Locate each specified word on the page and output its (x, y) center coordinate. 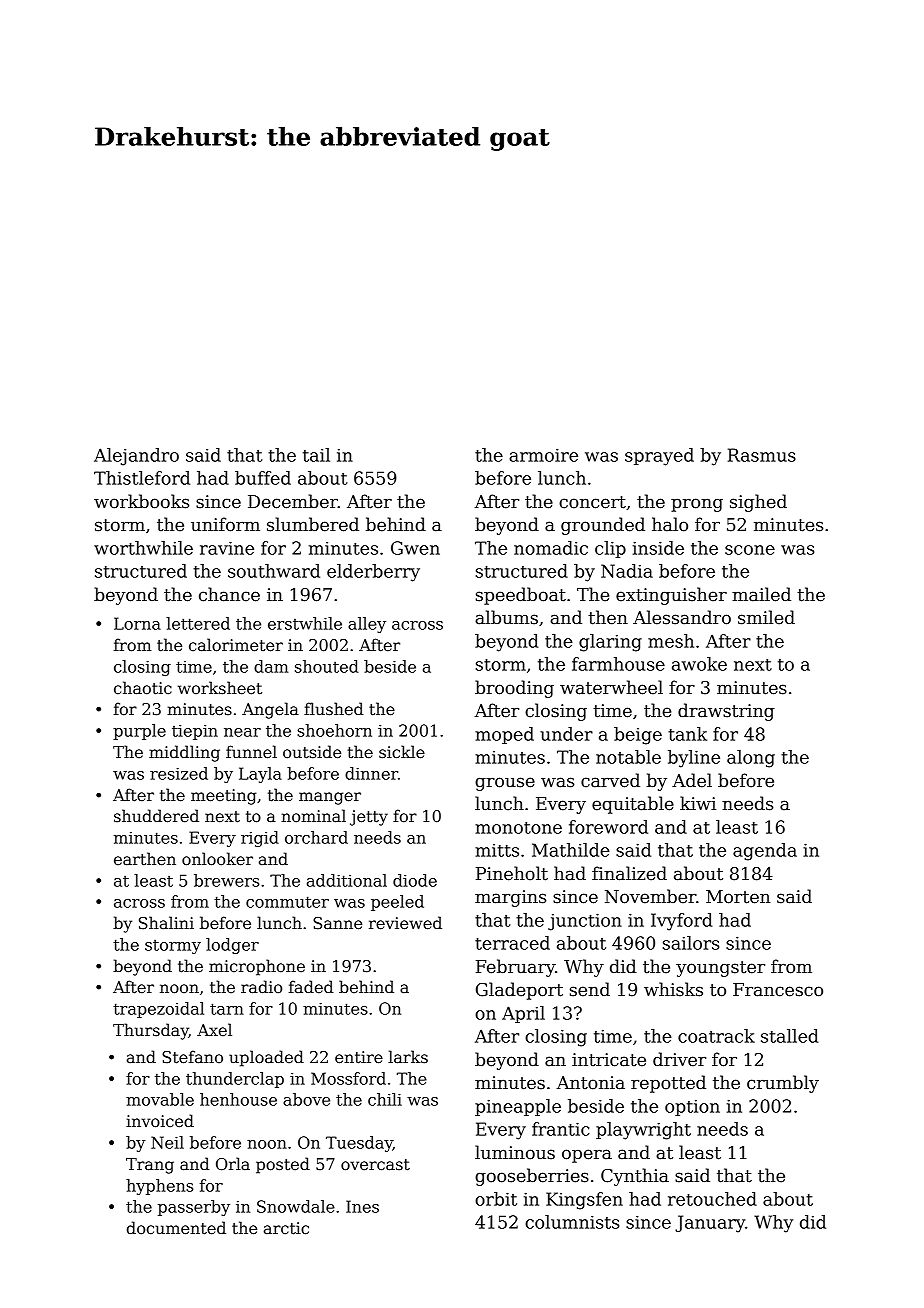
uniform (225, 524)
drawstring (726, 712)
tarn (227, 1009)
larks (408, 1057)
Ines (362, 1206)
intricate (609, 1060)
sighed (758, 503)
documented (176, 1227)
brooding (514, 689)
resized (179, 773)
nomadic (551, 548)
